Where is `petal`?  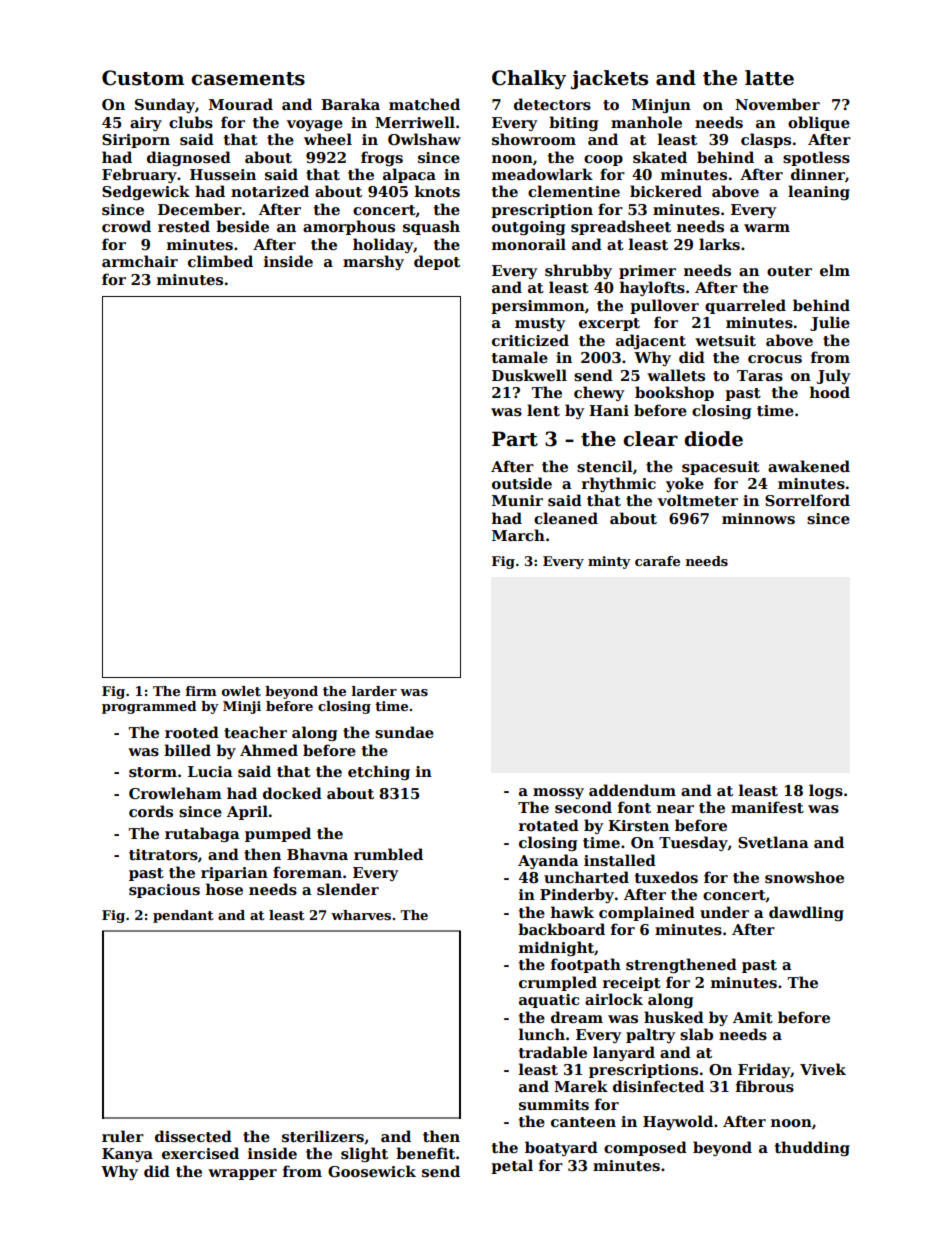 petal is located at coordinates (512, 1166).
